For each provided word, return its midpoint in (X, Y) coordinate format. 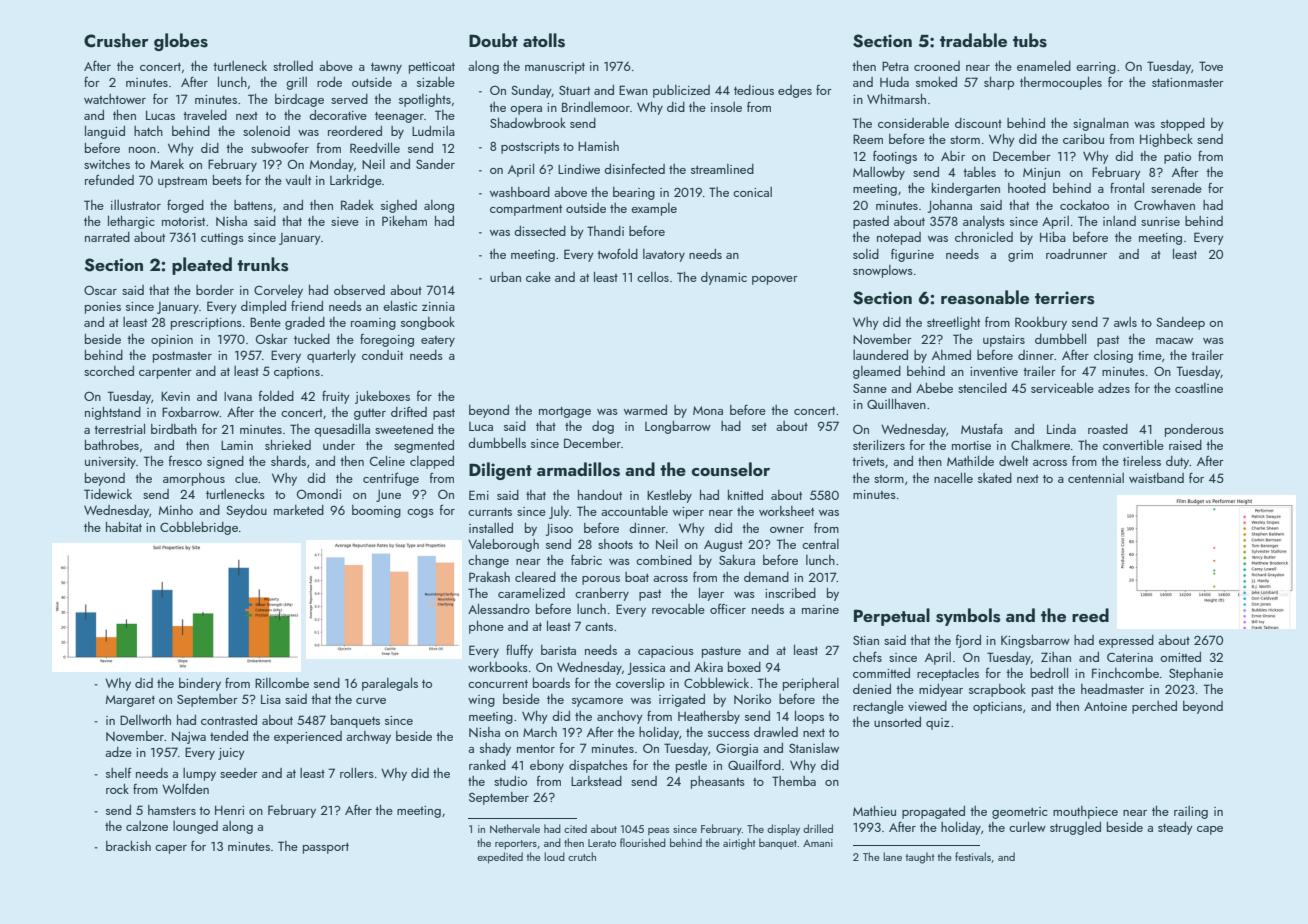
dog (603, 427)
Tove (1211, 66)
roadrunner (1076, 254)
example (654, 209)
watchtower (115, 99)
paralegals (390, 684)
